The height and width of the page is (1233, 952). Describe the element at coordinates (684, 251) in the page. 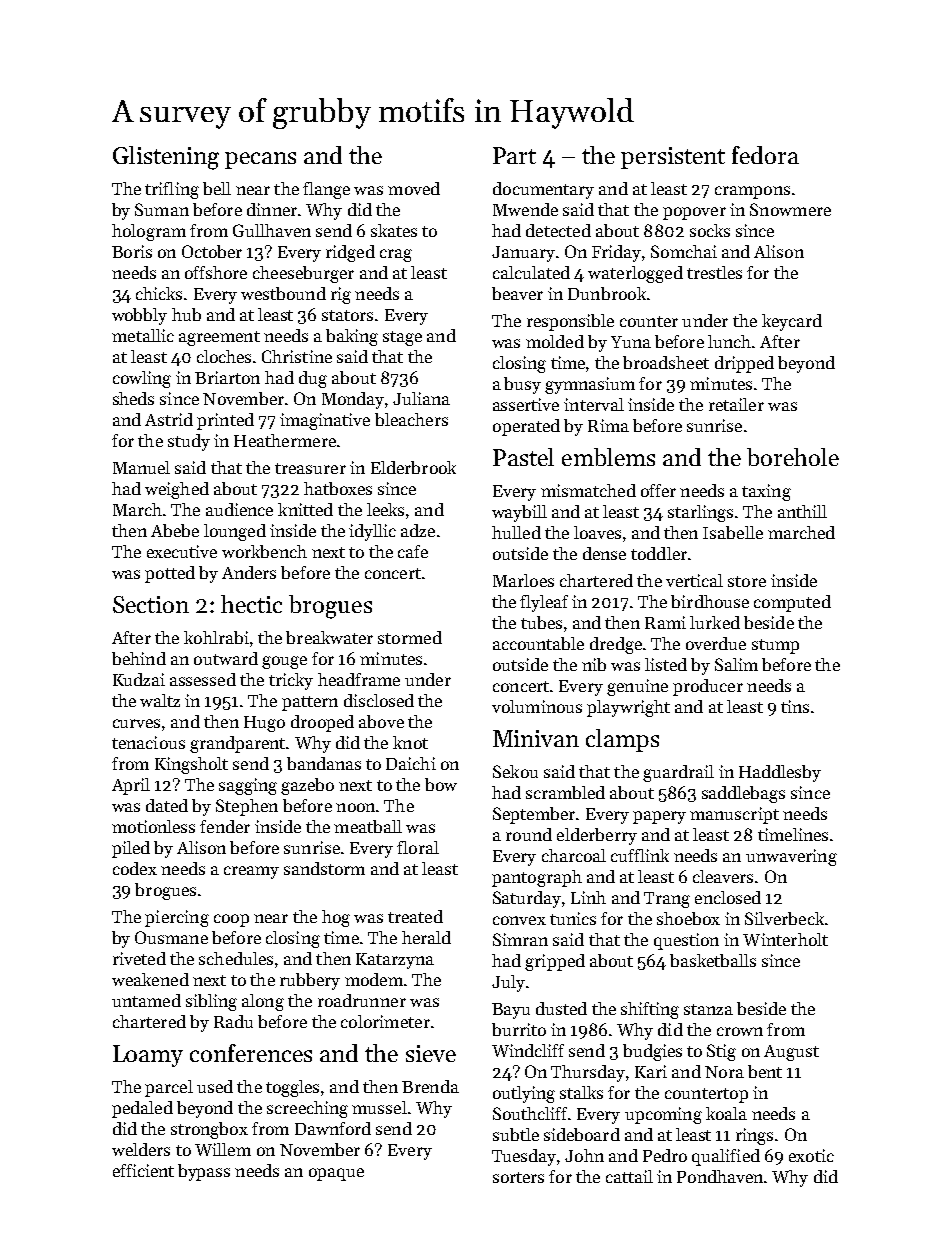

I see `Somchai` at that location.
